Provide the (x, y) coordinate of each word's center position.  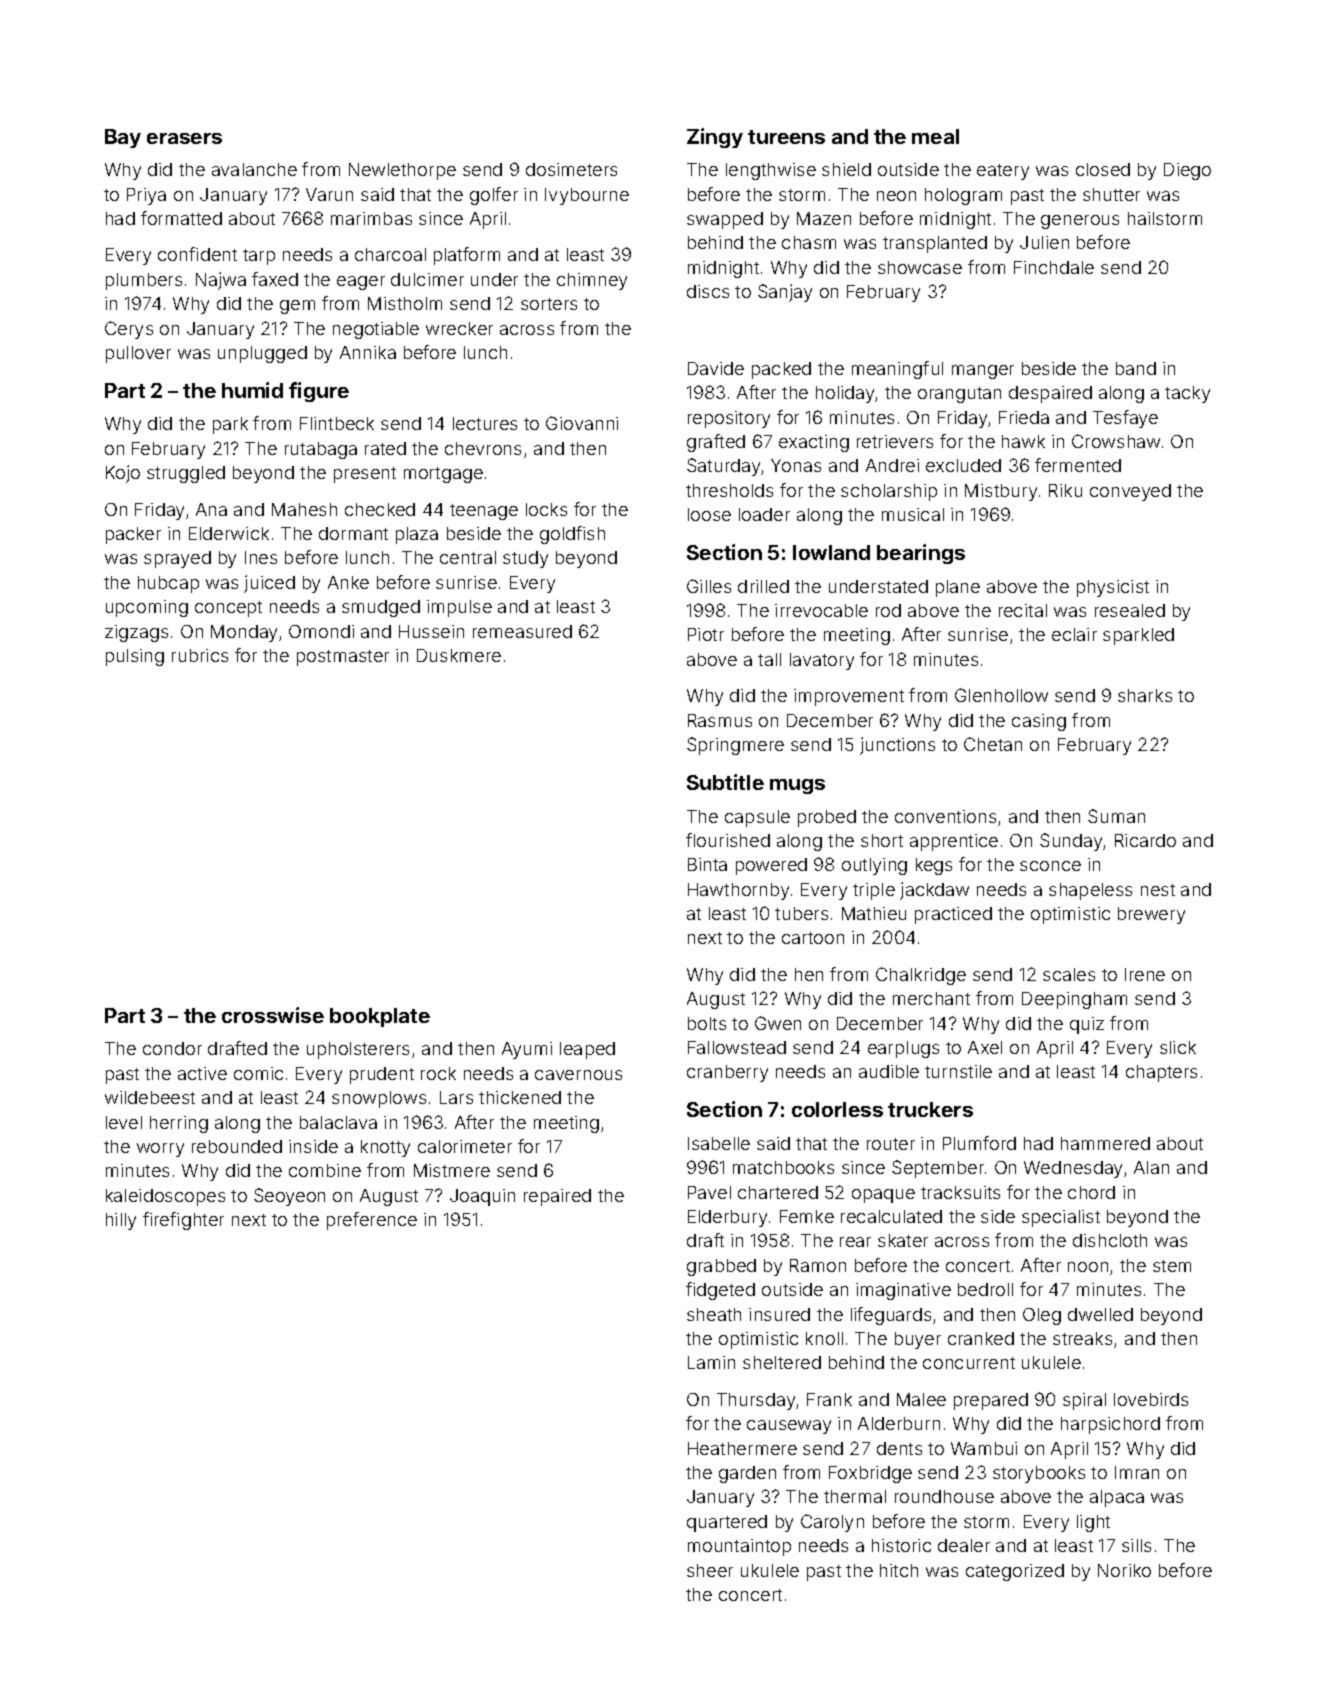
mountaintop (739, 1547)
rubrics (200, 655)
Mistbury (1001, 492)
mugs (797, 786)
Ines (261, 557)
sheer (710, 1570)
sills (1136, 1545)
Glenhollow (1001, 695)
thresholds (729, 490)
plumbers (144, 281)
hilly (121, 1221)
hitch (899, 1570)
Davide (716, 368)
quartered (727, 1523)
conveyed (1130, 492)
